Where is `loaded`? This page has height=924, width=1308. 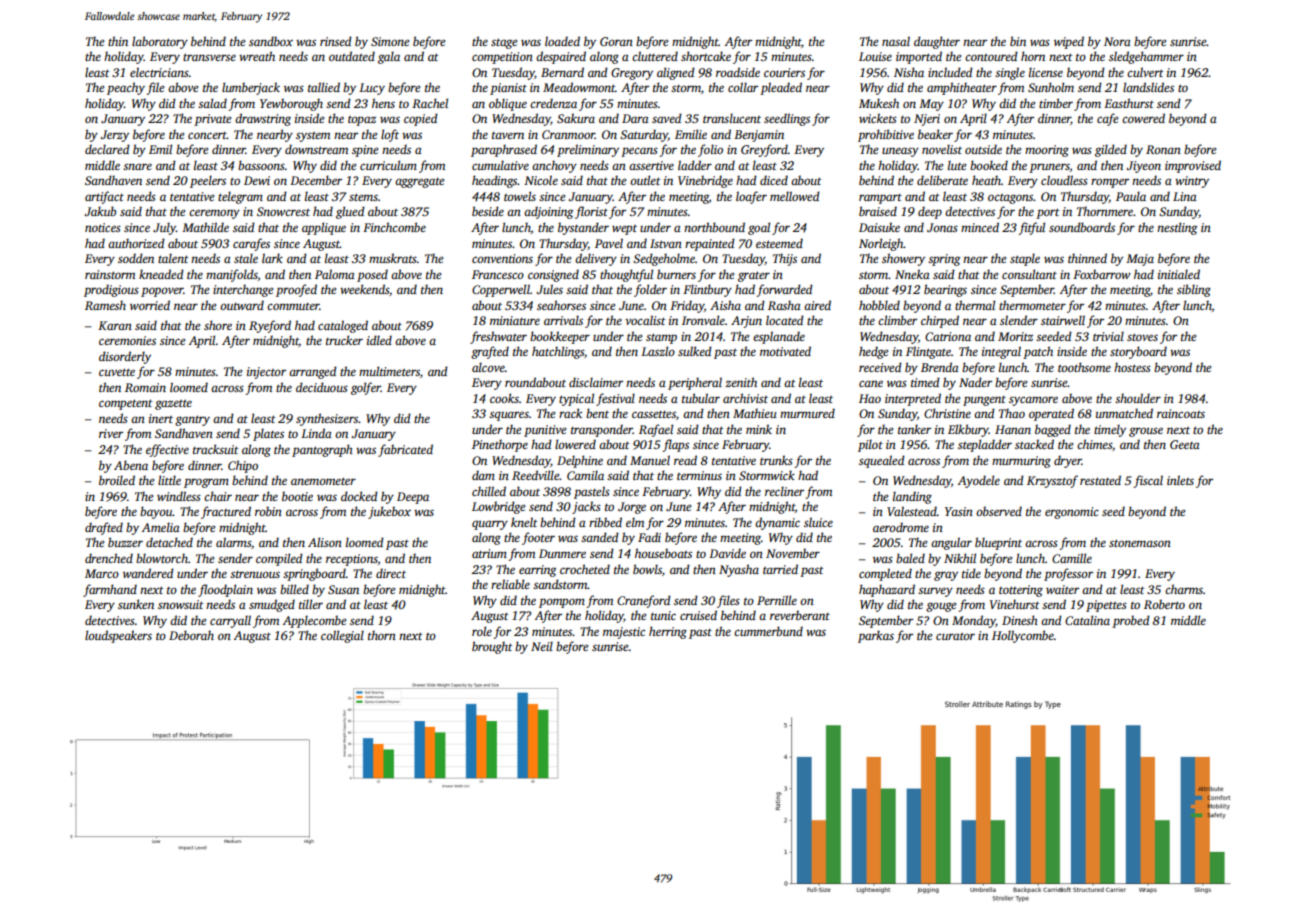
loaded is located at coordinates (562, 41).
